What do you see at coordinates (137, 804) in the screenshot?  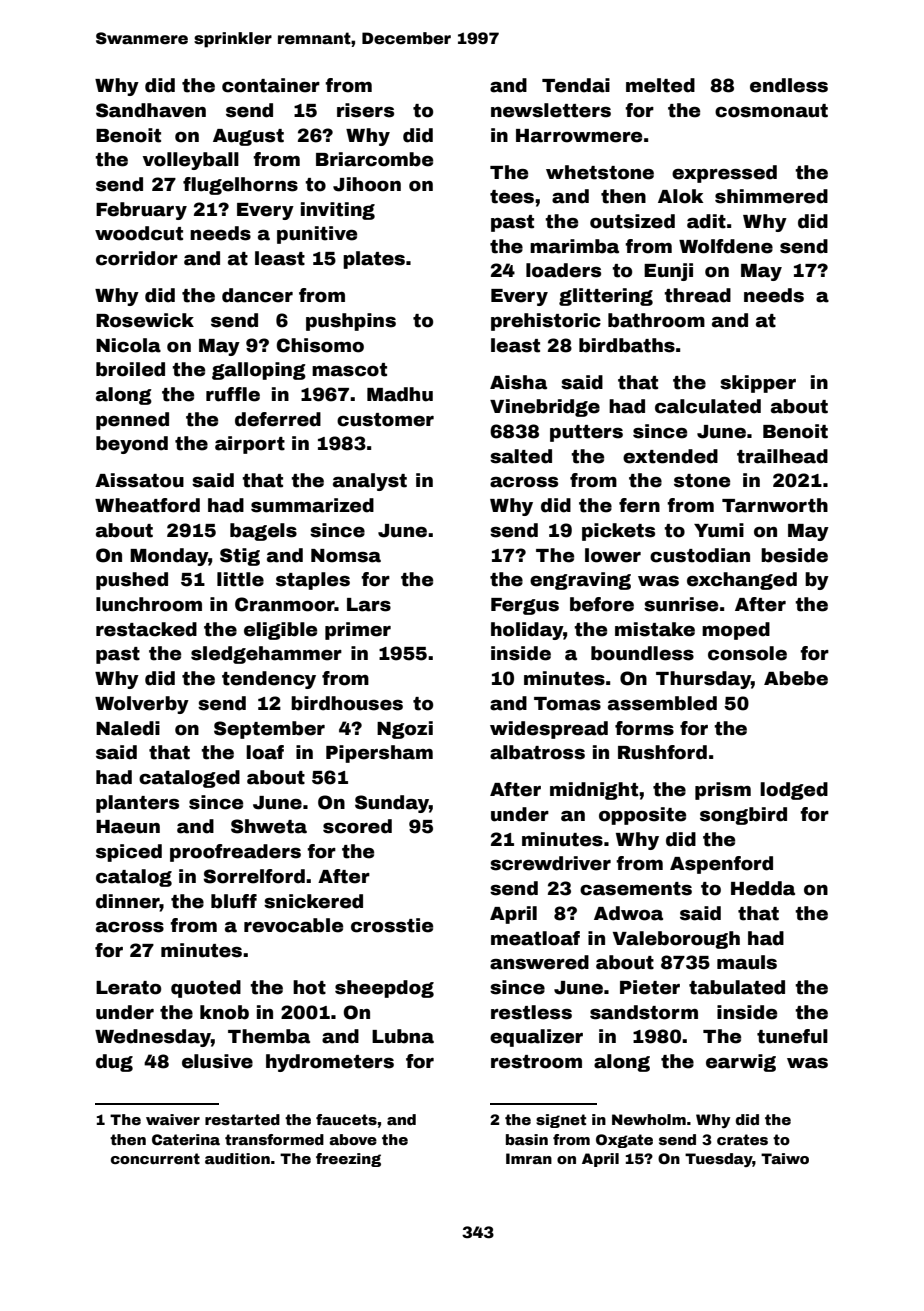 I see `planters` at bounding box center [137, 804].
